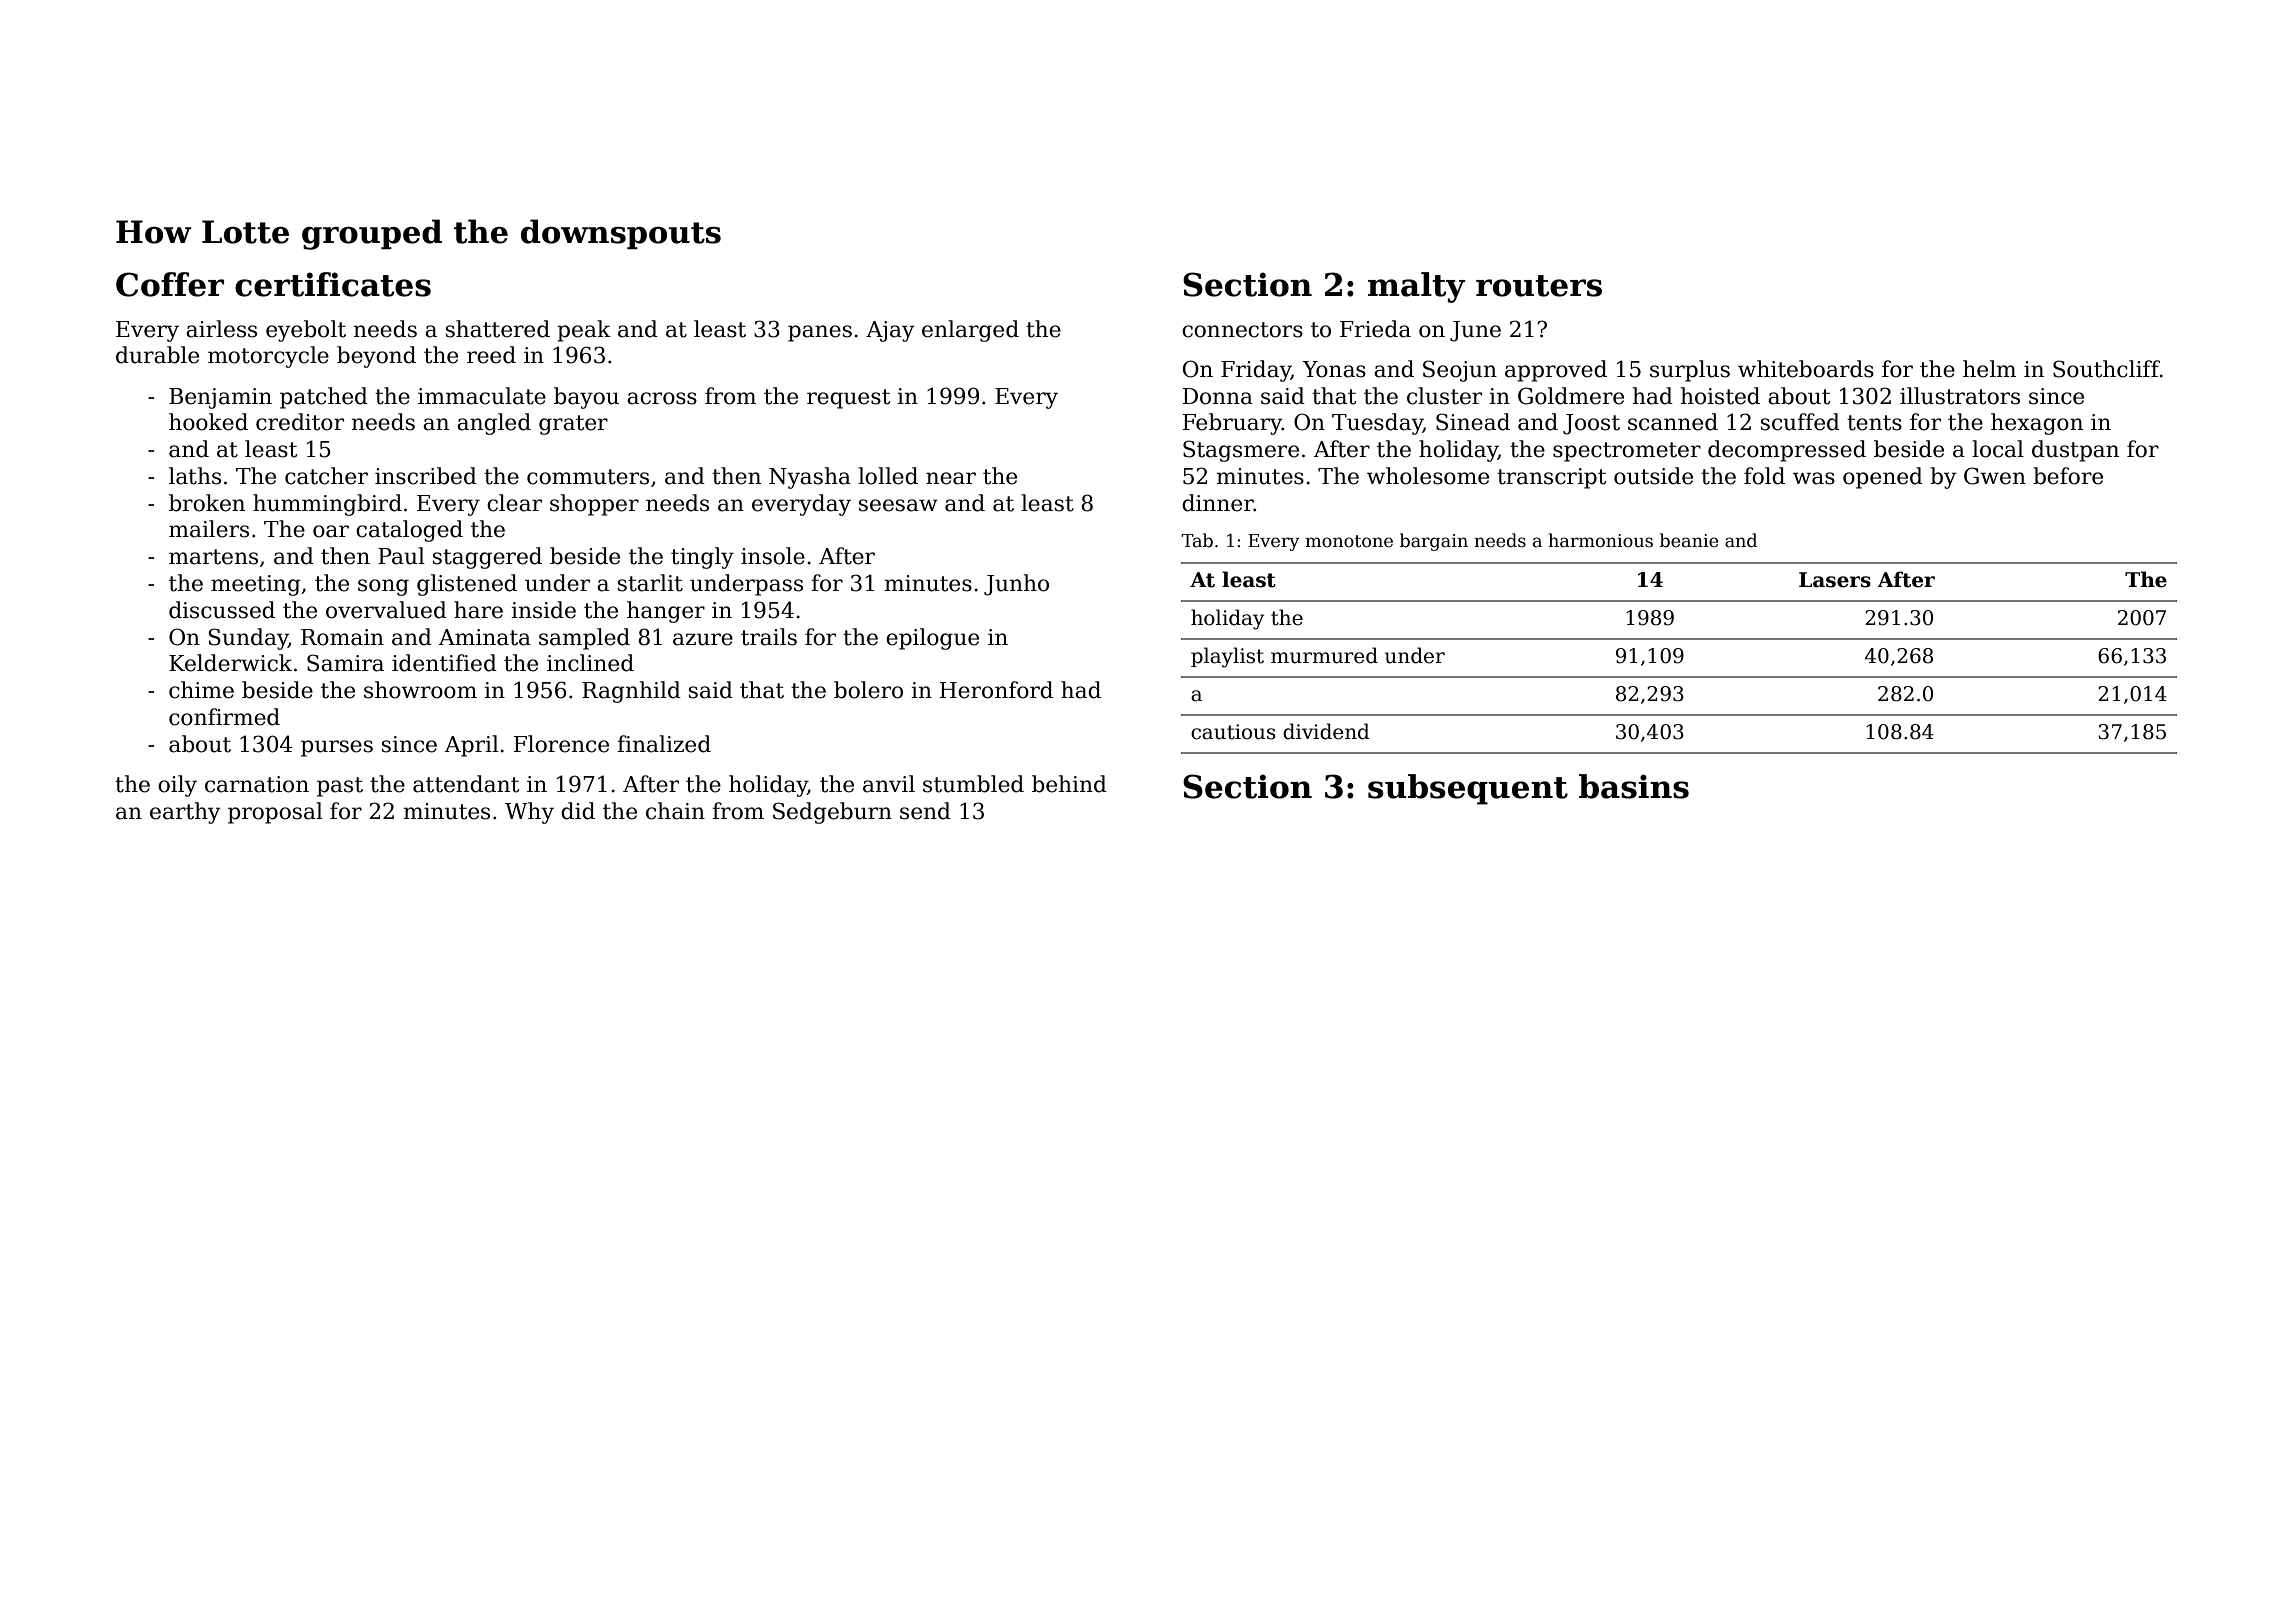 This screenshot has height=1620, width=2292. Describe the element at coordinates (1835, 580) in the screenshot. I see `Lasers` at that location.
